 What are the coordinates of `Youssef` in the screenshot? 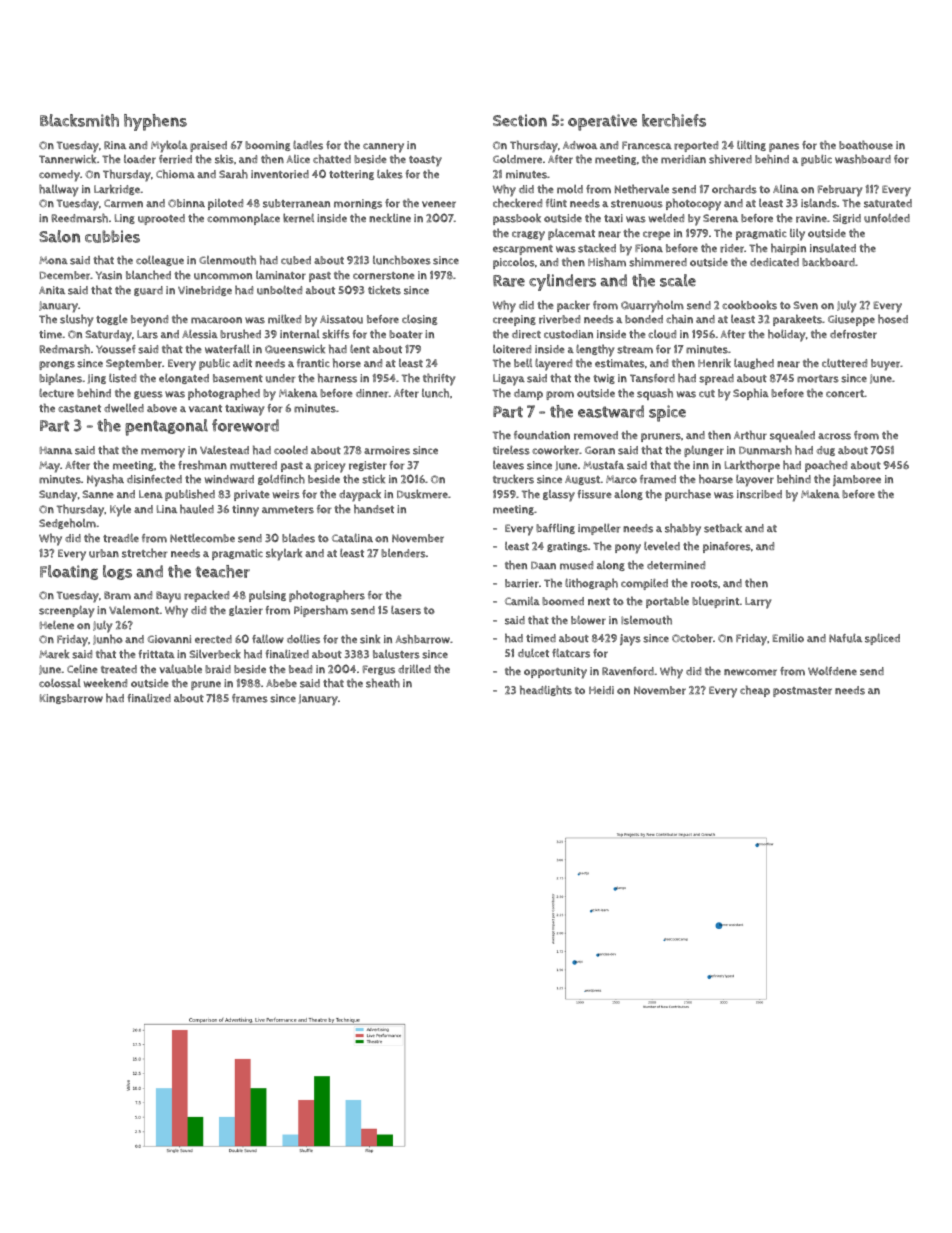 It's located at (116, 349).
